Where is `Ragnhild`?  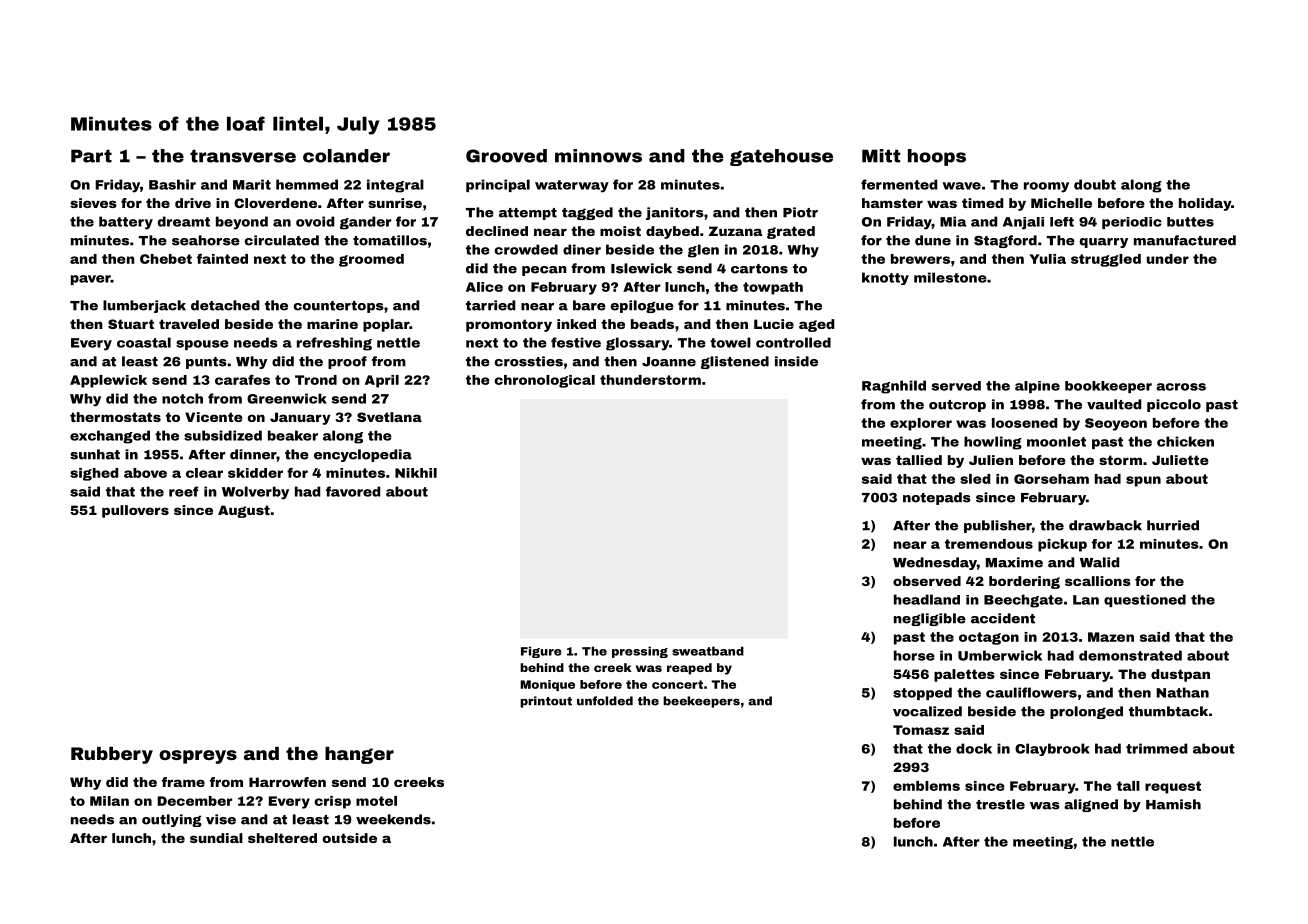 Ragnhild is located at coordinates (894, 387).
